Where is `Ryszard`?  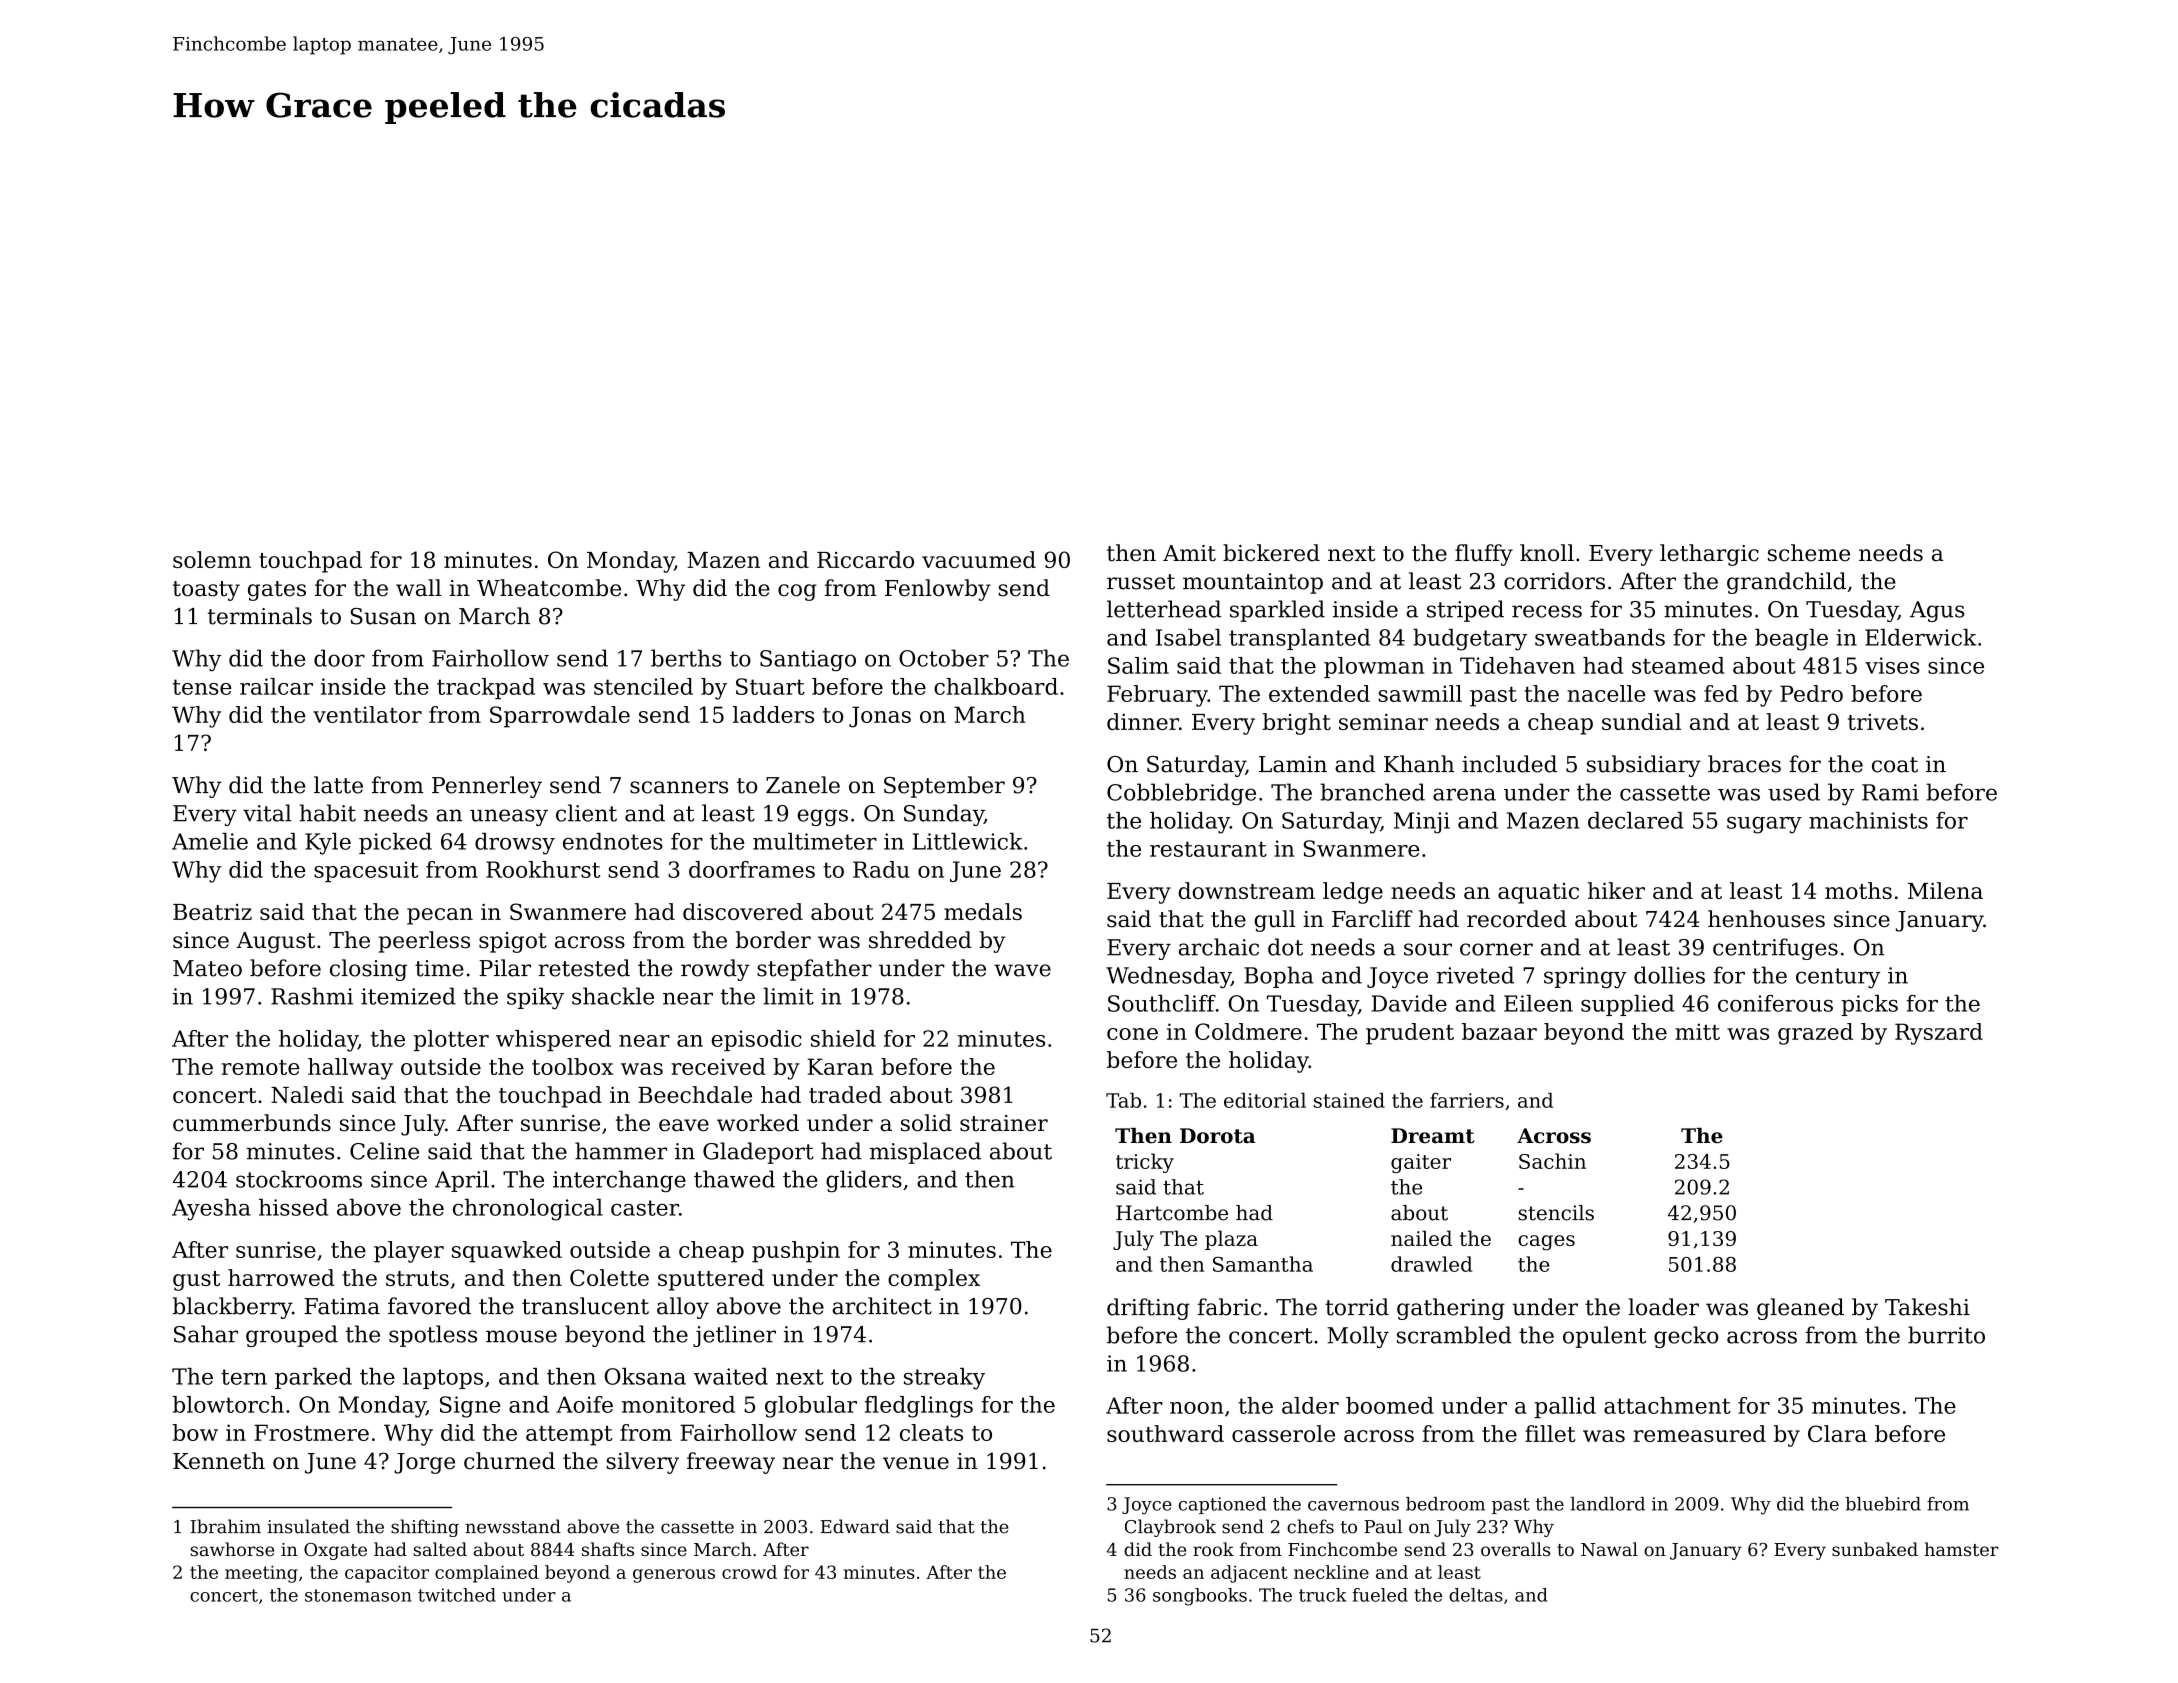 Ryszard is located at coordinates (1939, 1034).
